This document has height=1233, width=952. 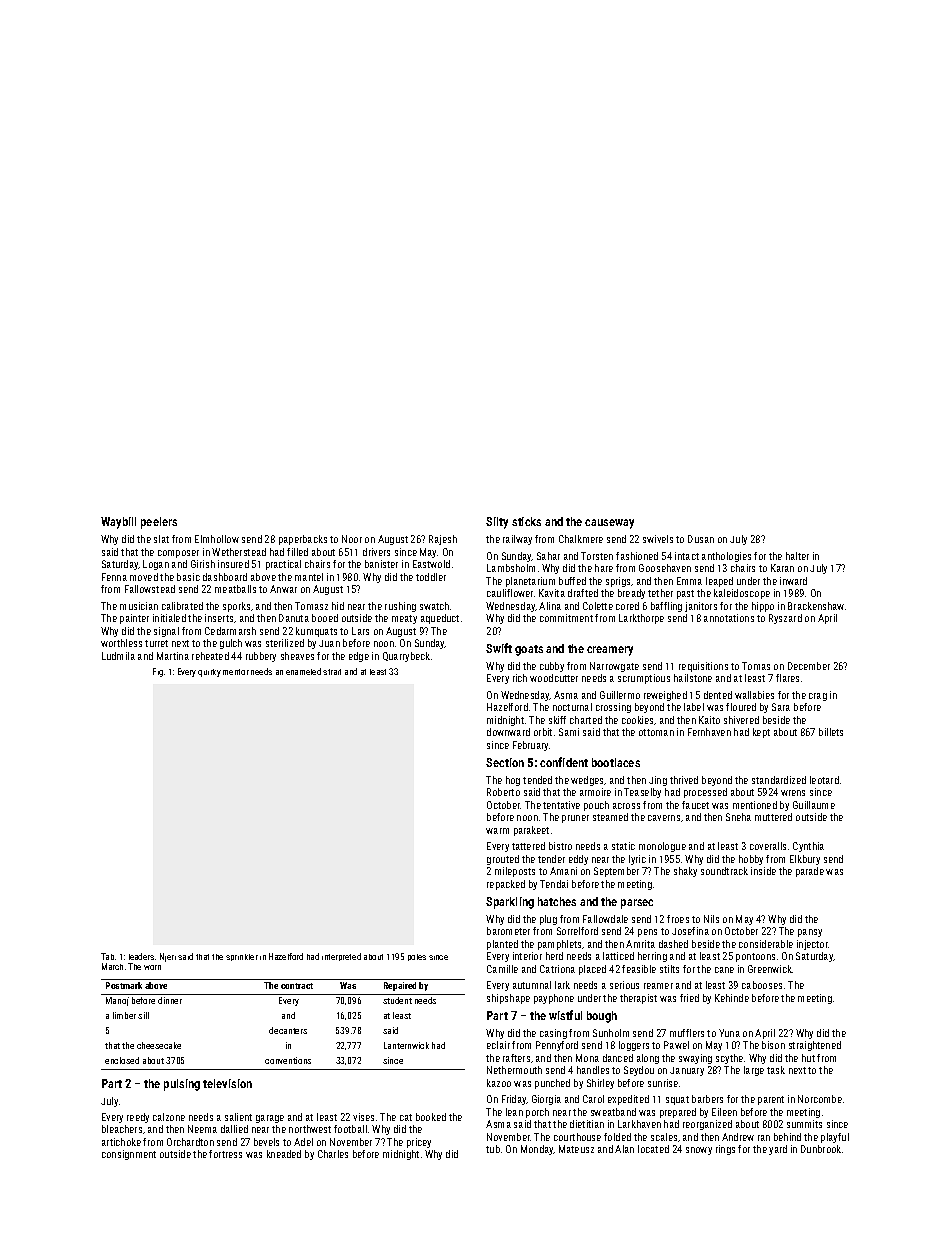 I want to click on Njeri, so click(x=168, y=957).
